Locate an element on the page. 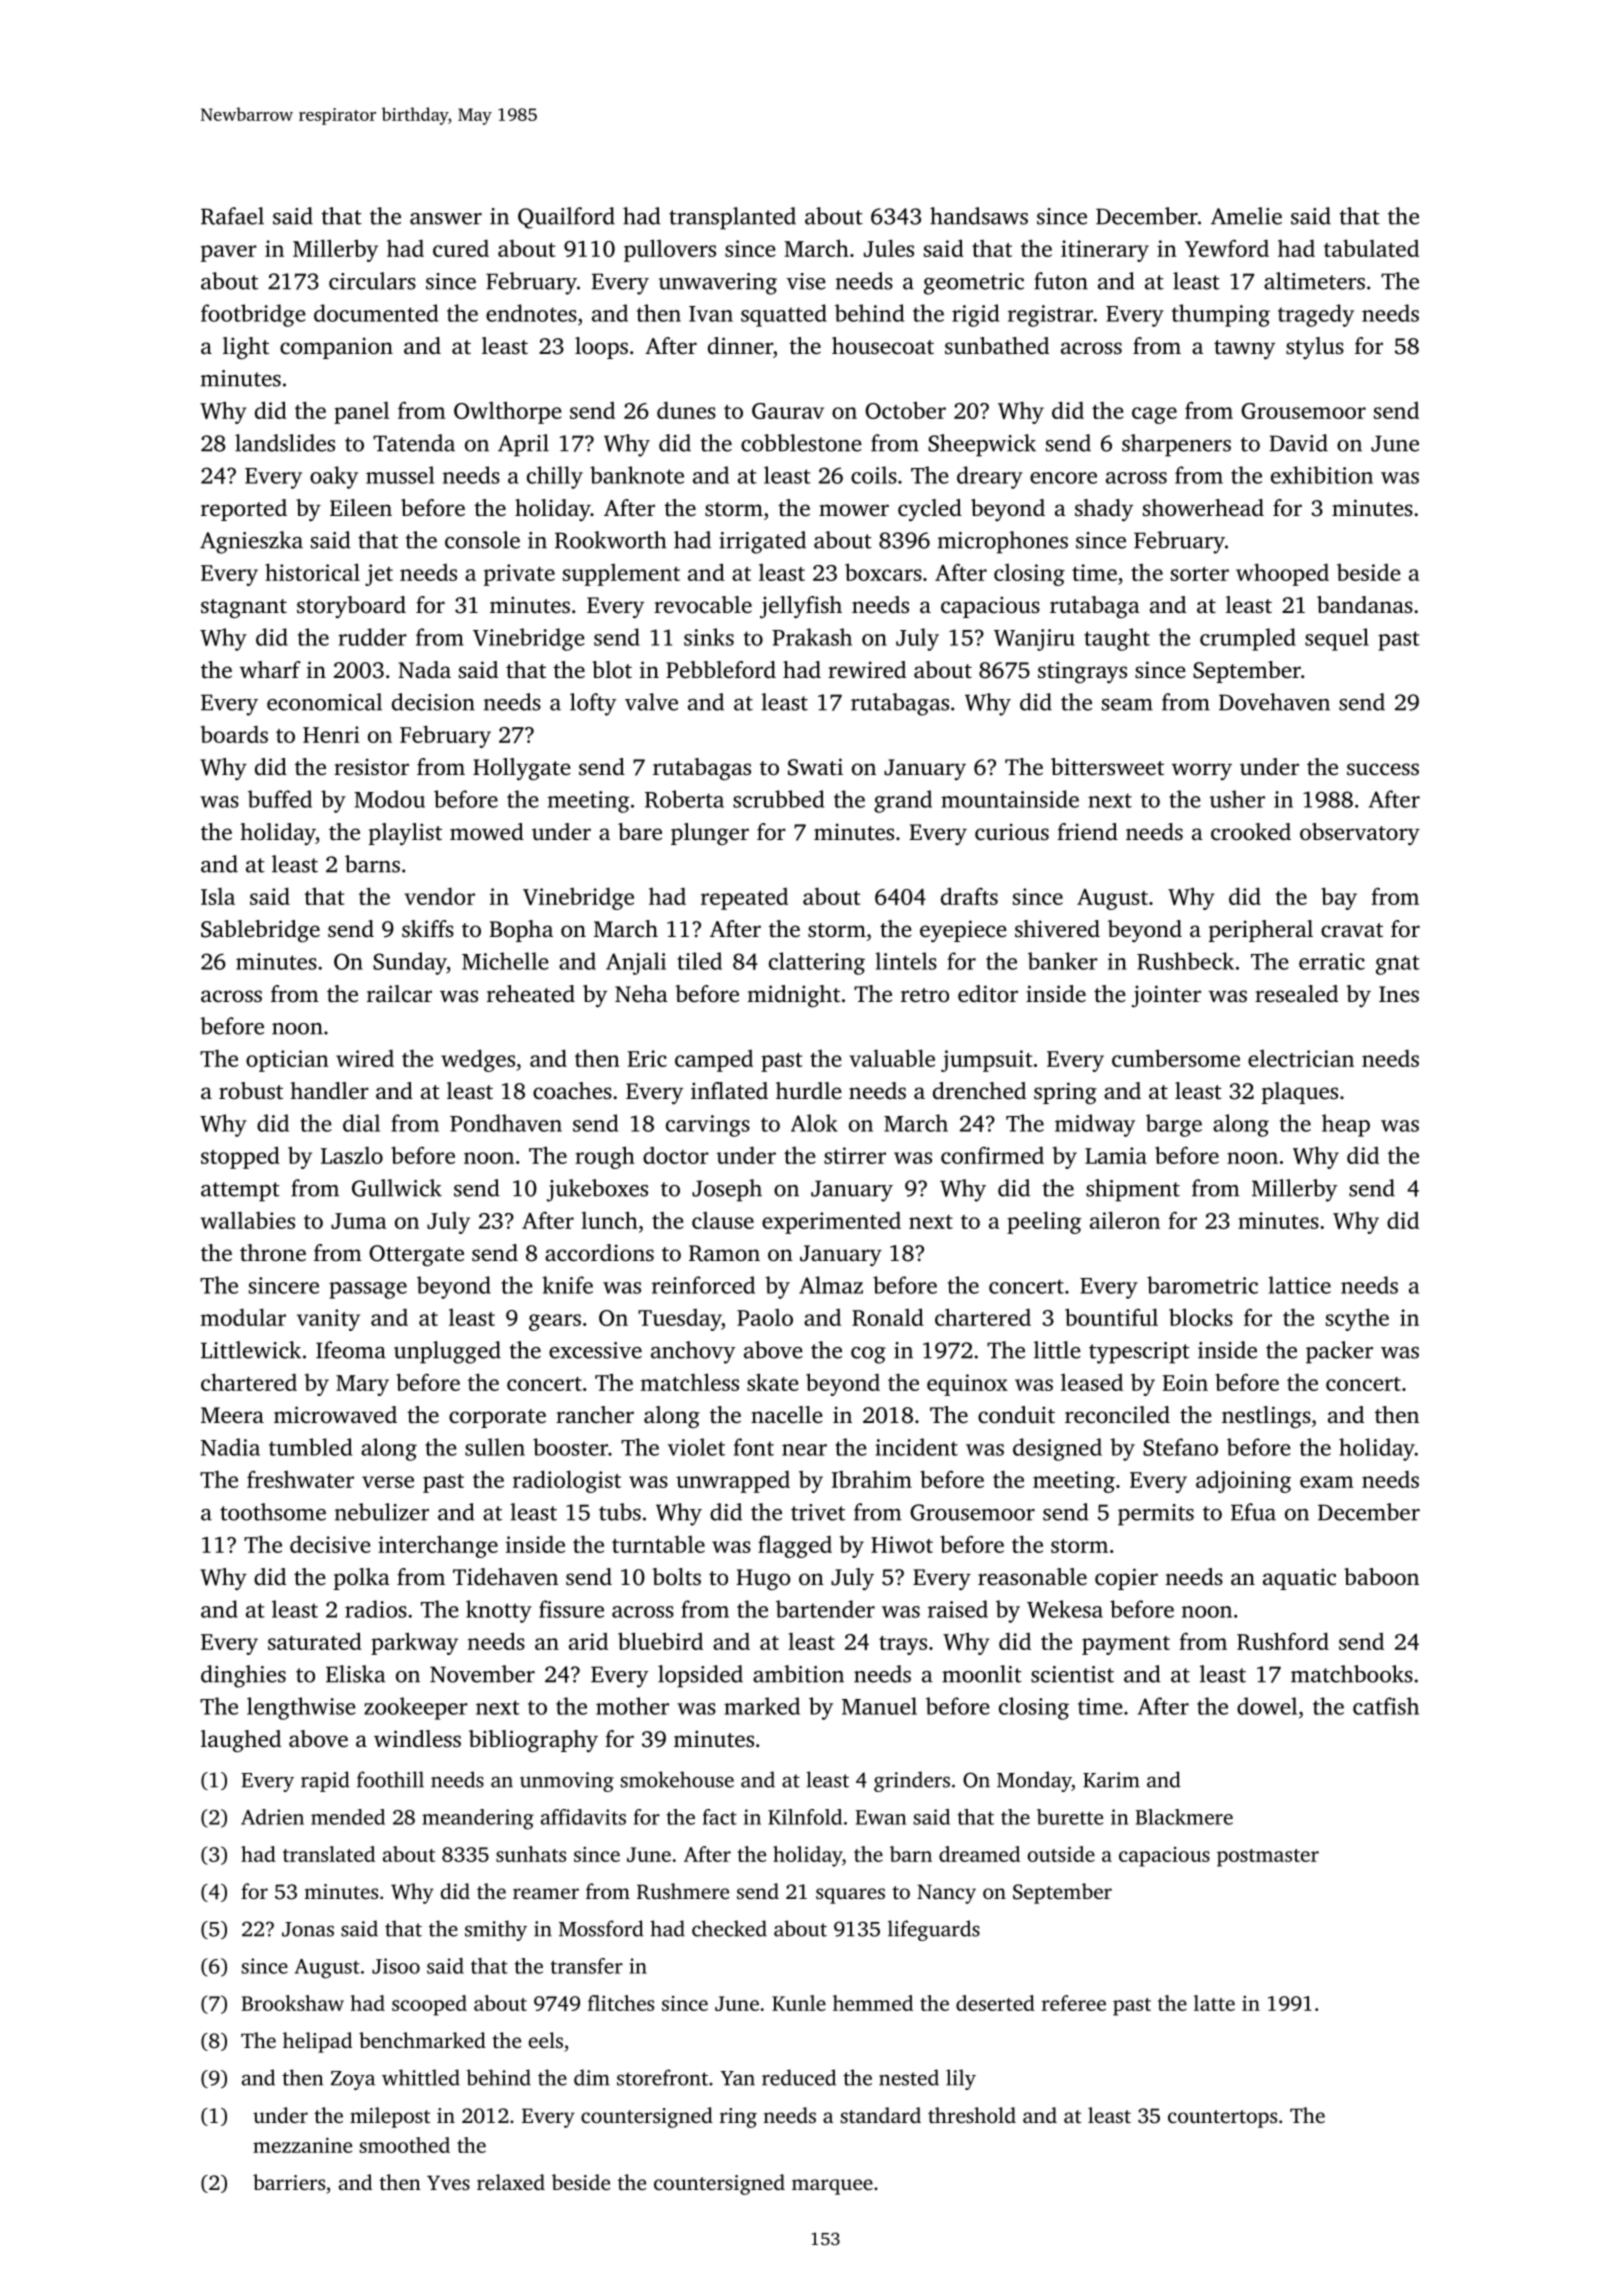  matchless is located at coordinates (690, 1382).
